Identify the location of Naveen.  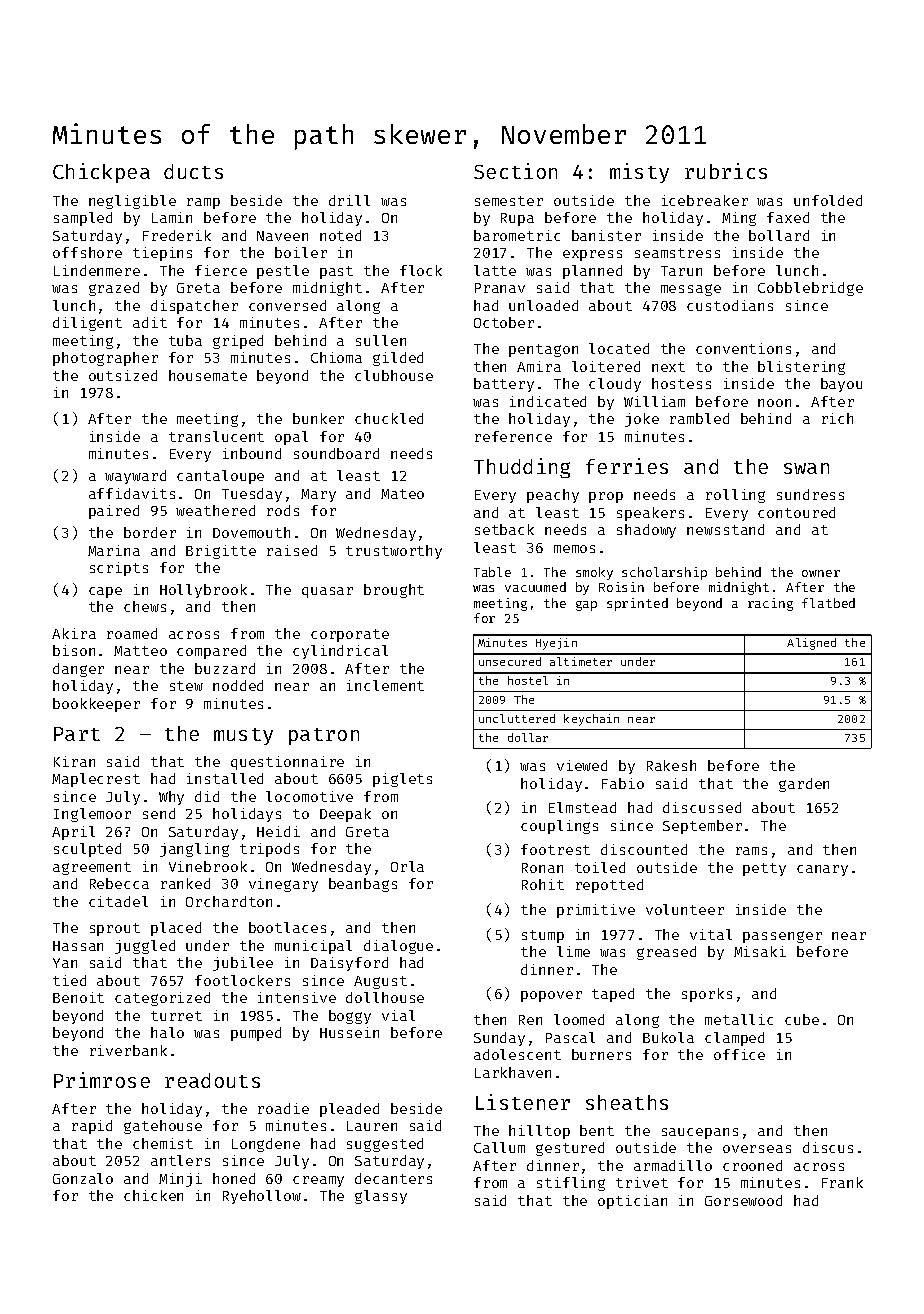
(282, 236).
